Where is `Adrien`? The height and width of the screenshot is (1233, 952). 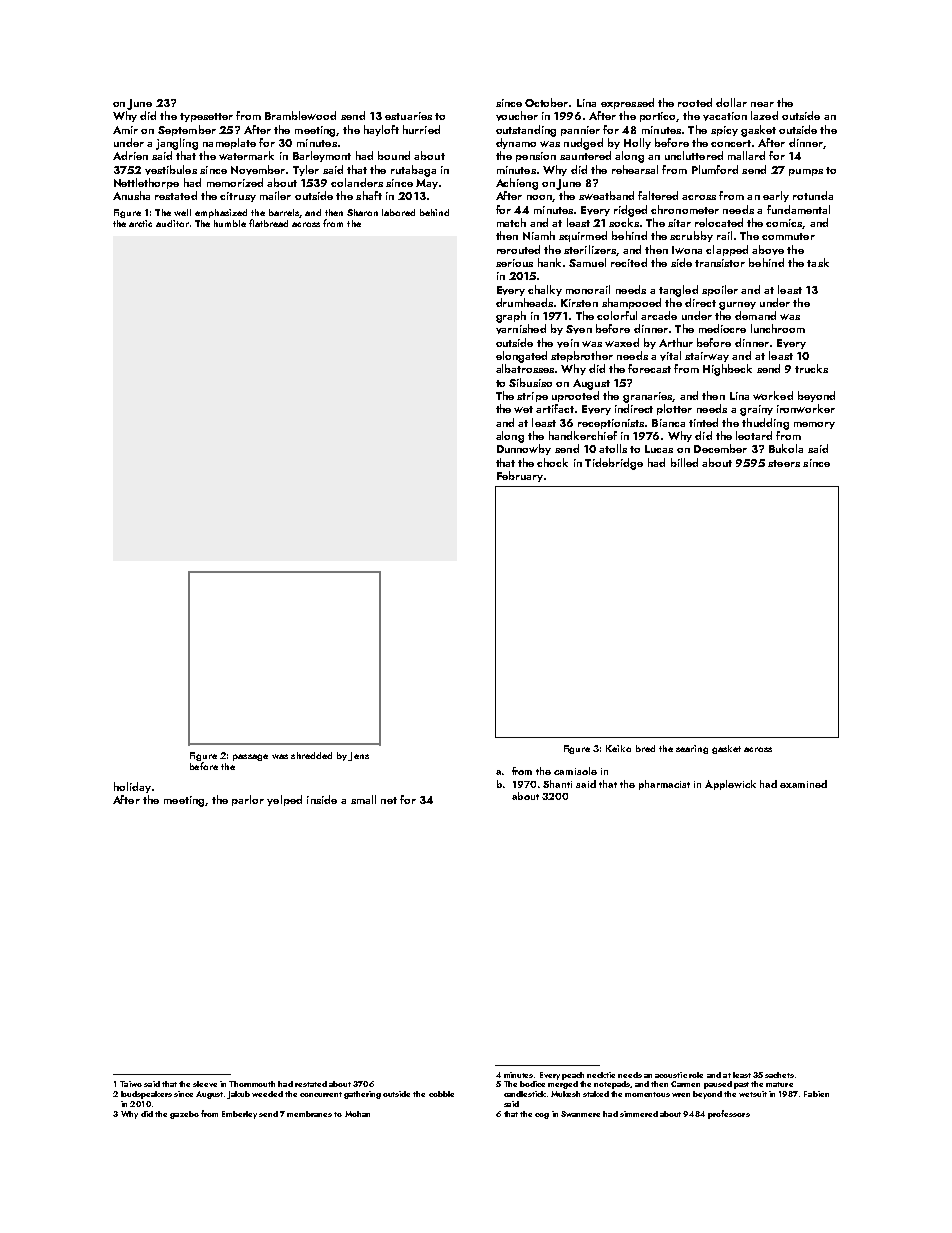
Adrien is located at coordinates (130, 155).
